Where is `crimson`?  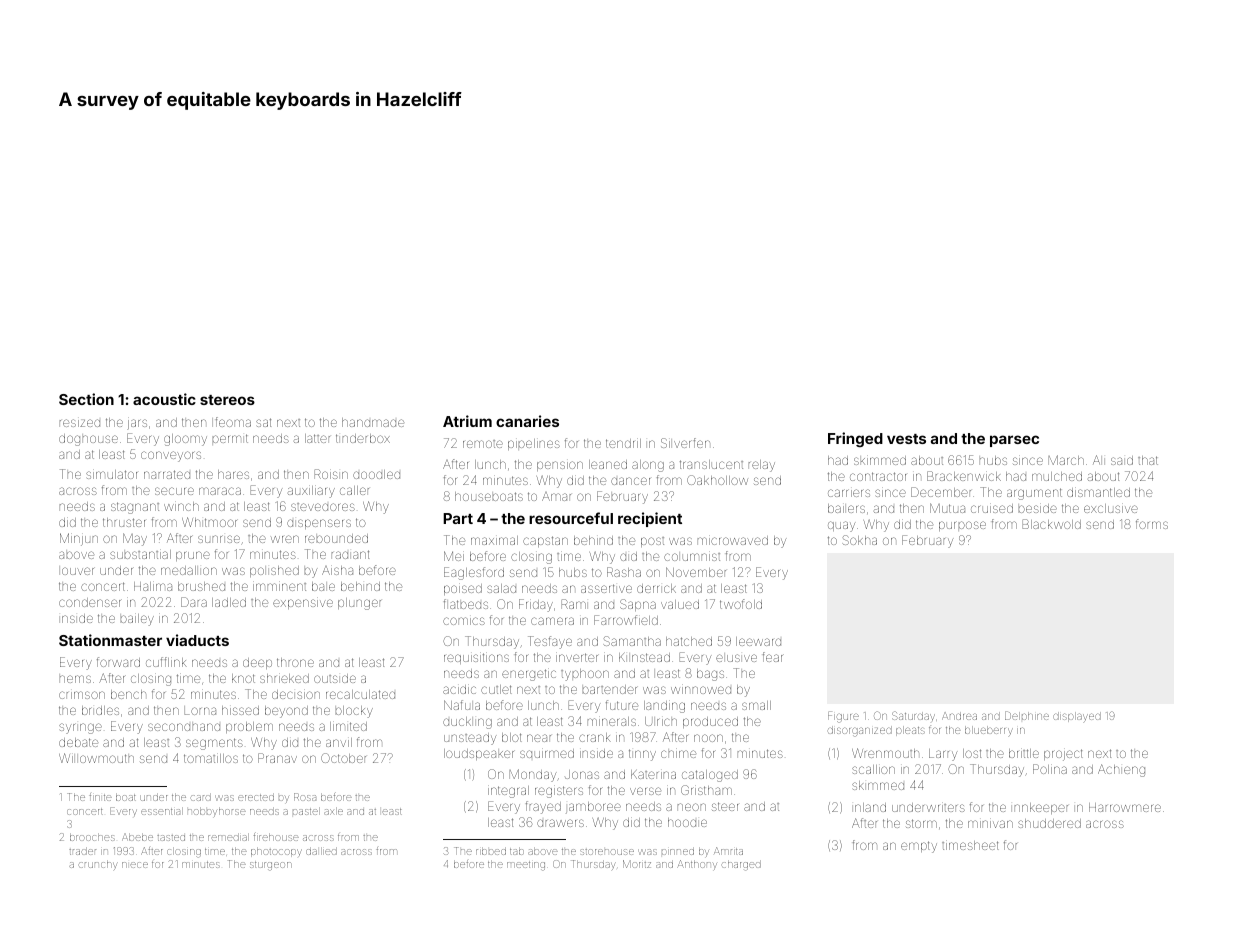 crimson is located at coordinates (82, 695).
